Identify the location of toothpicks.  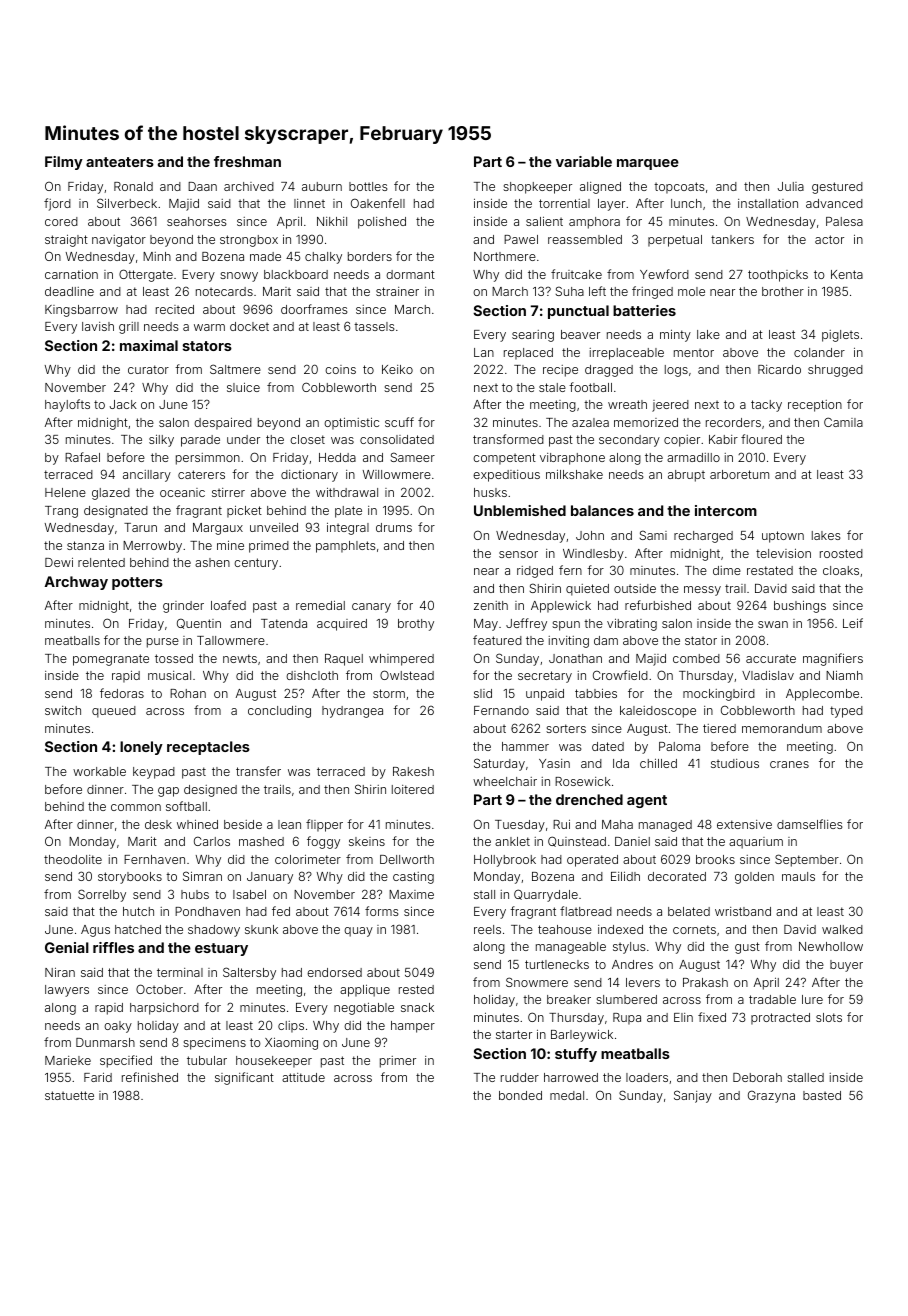
(778, 276).
